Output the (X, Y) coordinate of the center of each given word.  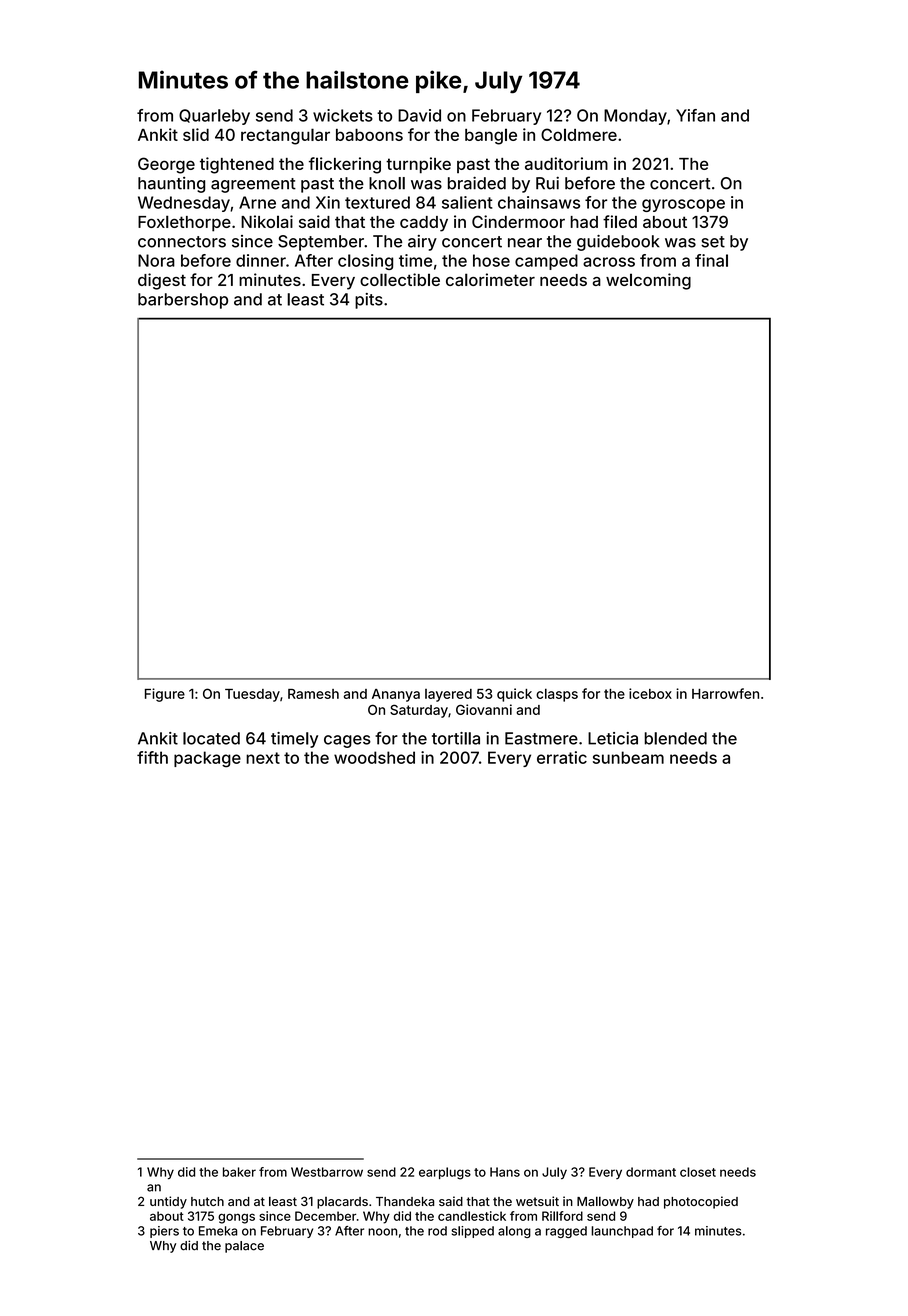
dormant (651, 1172)
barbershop (183, 301)
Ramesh (313, 694)
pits (369, 301)
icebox (650, 693)
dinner (261, 260)
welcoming (648, 281)
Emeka (218, 1231)
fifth (152, 757)
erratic (562, 757)
